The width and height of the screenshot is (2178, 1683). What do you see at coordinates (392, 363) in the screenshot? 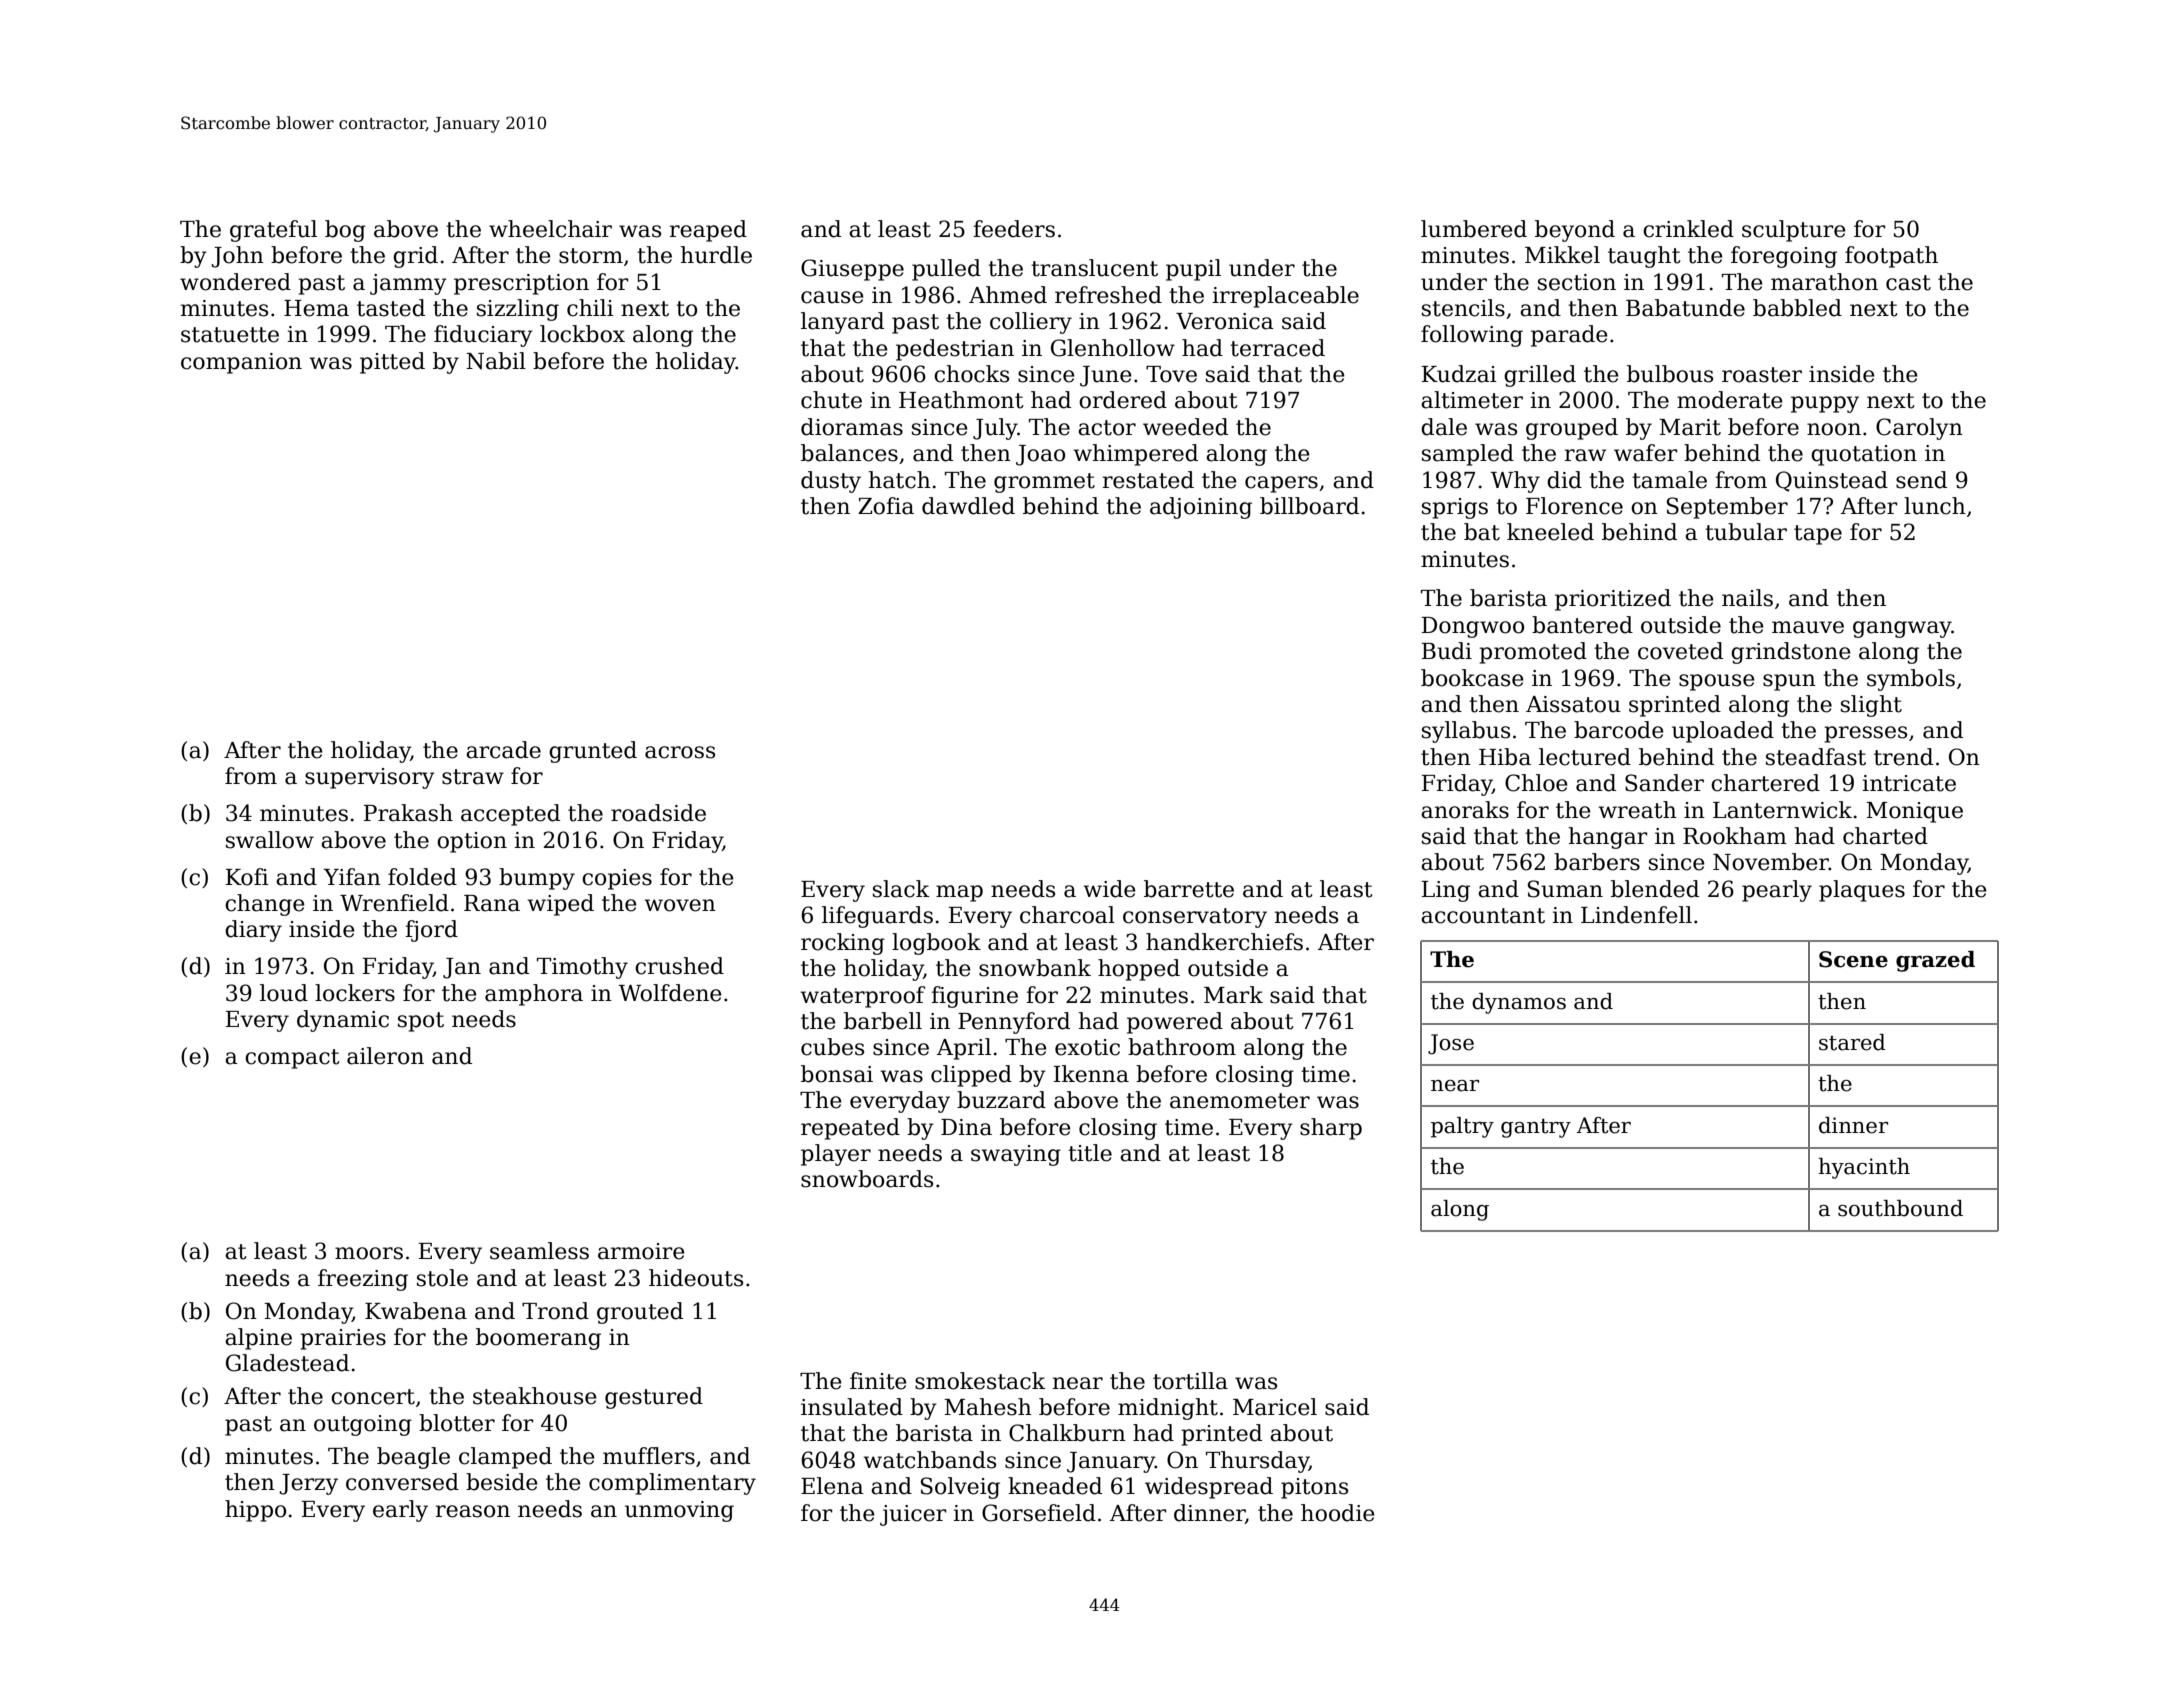
I see `pitted` at bounding box center [392, 363].
